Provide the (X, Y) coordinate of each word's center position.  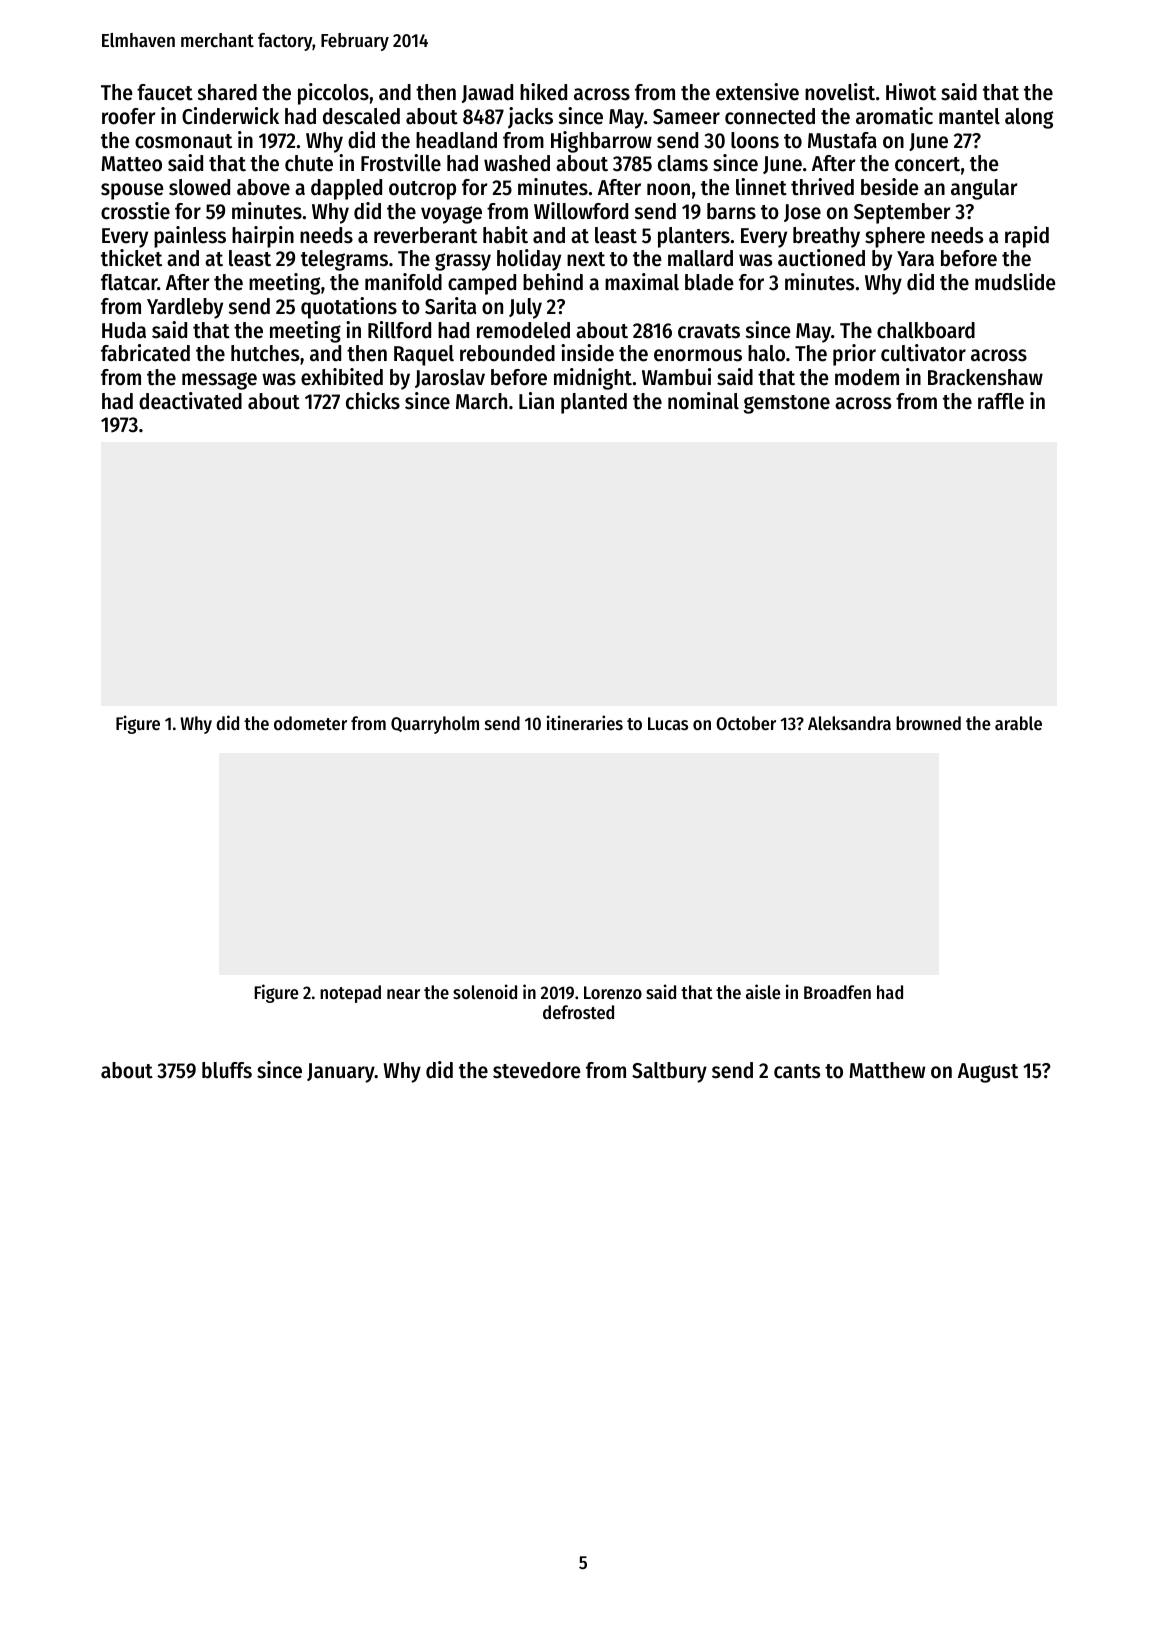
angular (984, 189)
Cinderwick (230, 116)
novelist (840, 92)
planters (694, 237)
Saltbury (669, 1072)
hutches (265, 353)
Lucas (668, 723)
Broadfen (837, 992)
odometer (310, 723)
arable (1018, 723)
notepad (350, 994)
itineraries (585, 722)
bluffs (227, 1070)
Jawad (487, 93)
